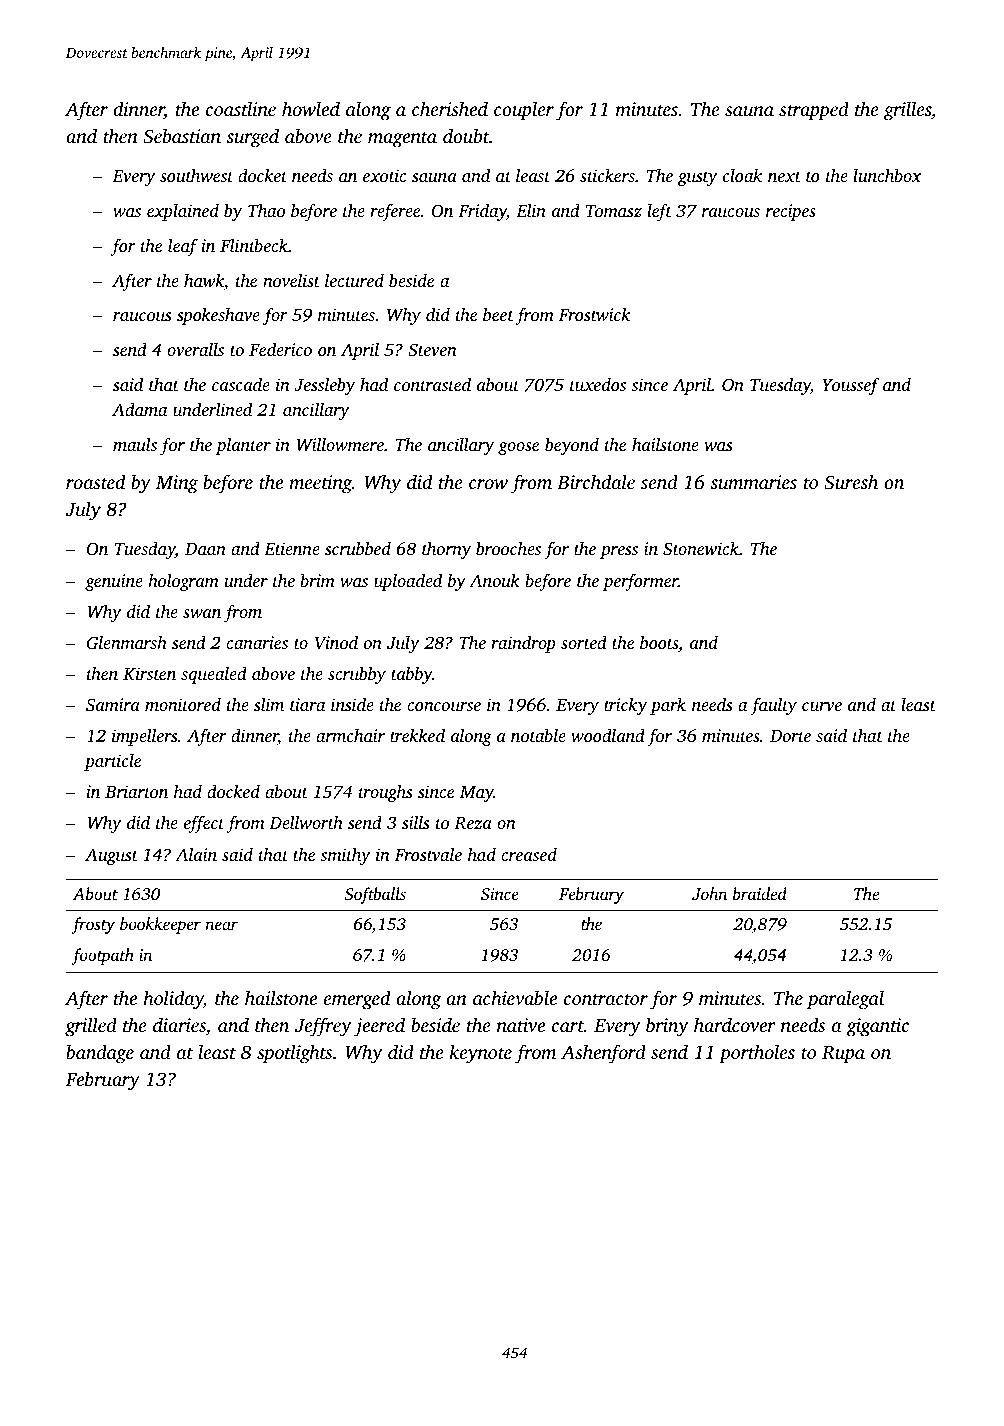  I want to click on planter, so click(243, 446).
